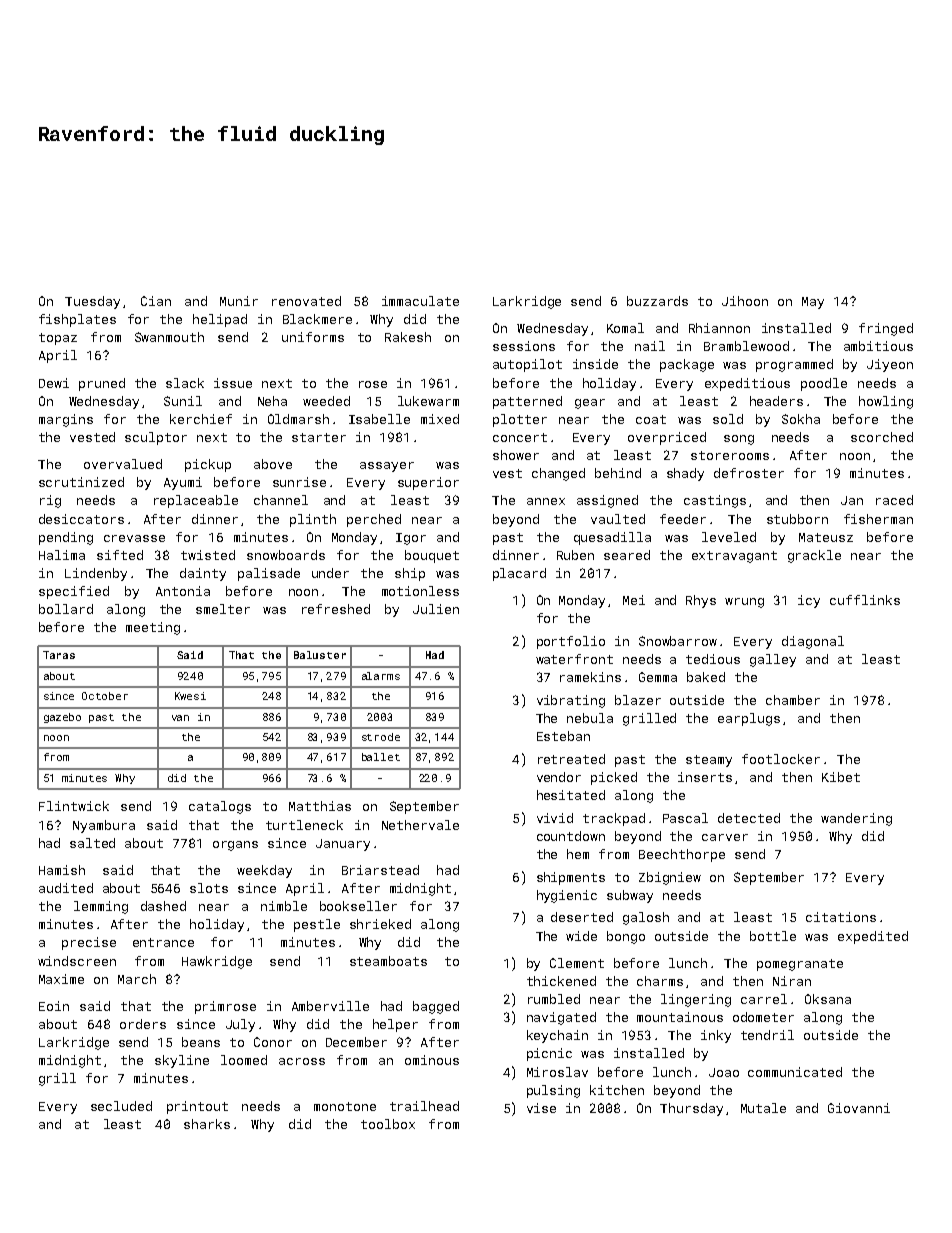 The image size is (952, 1233). Describe the element at coordinates (680, 1017) in the screenshot. I see `mountainous` at that location.
